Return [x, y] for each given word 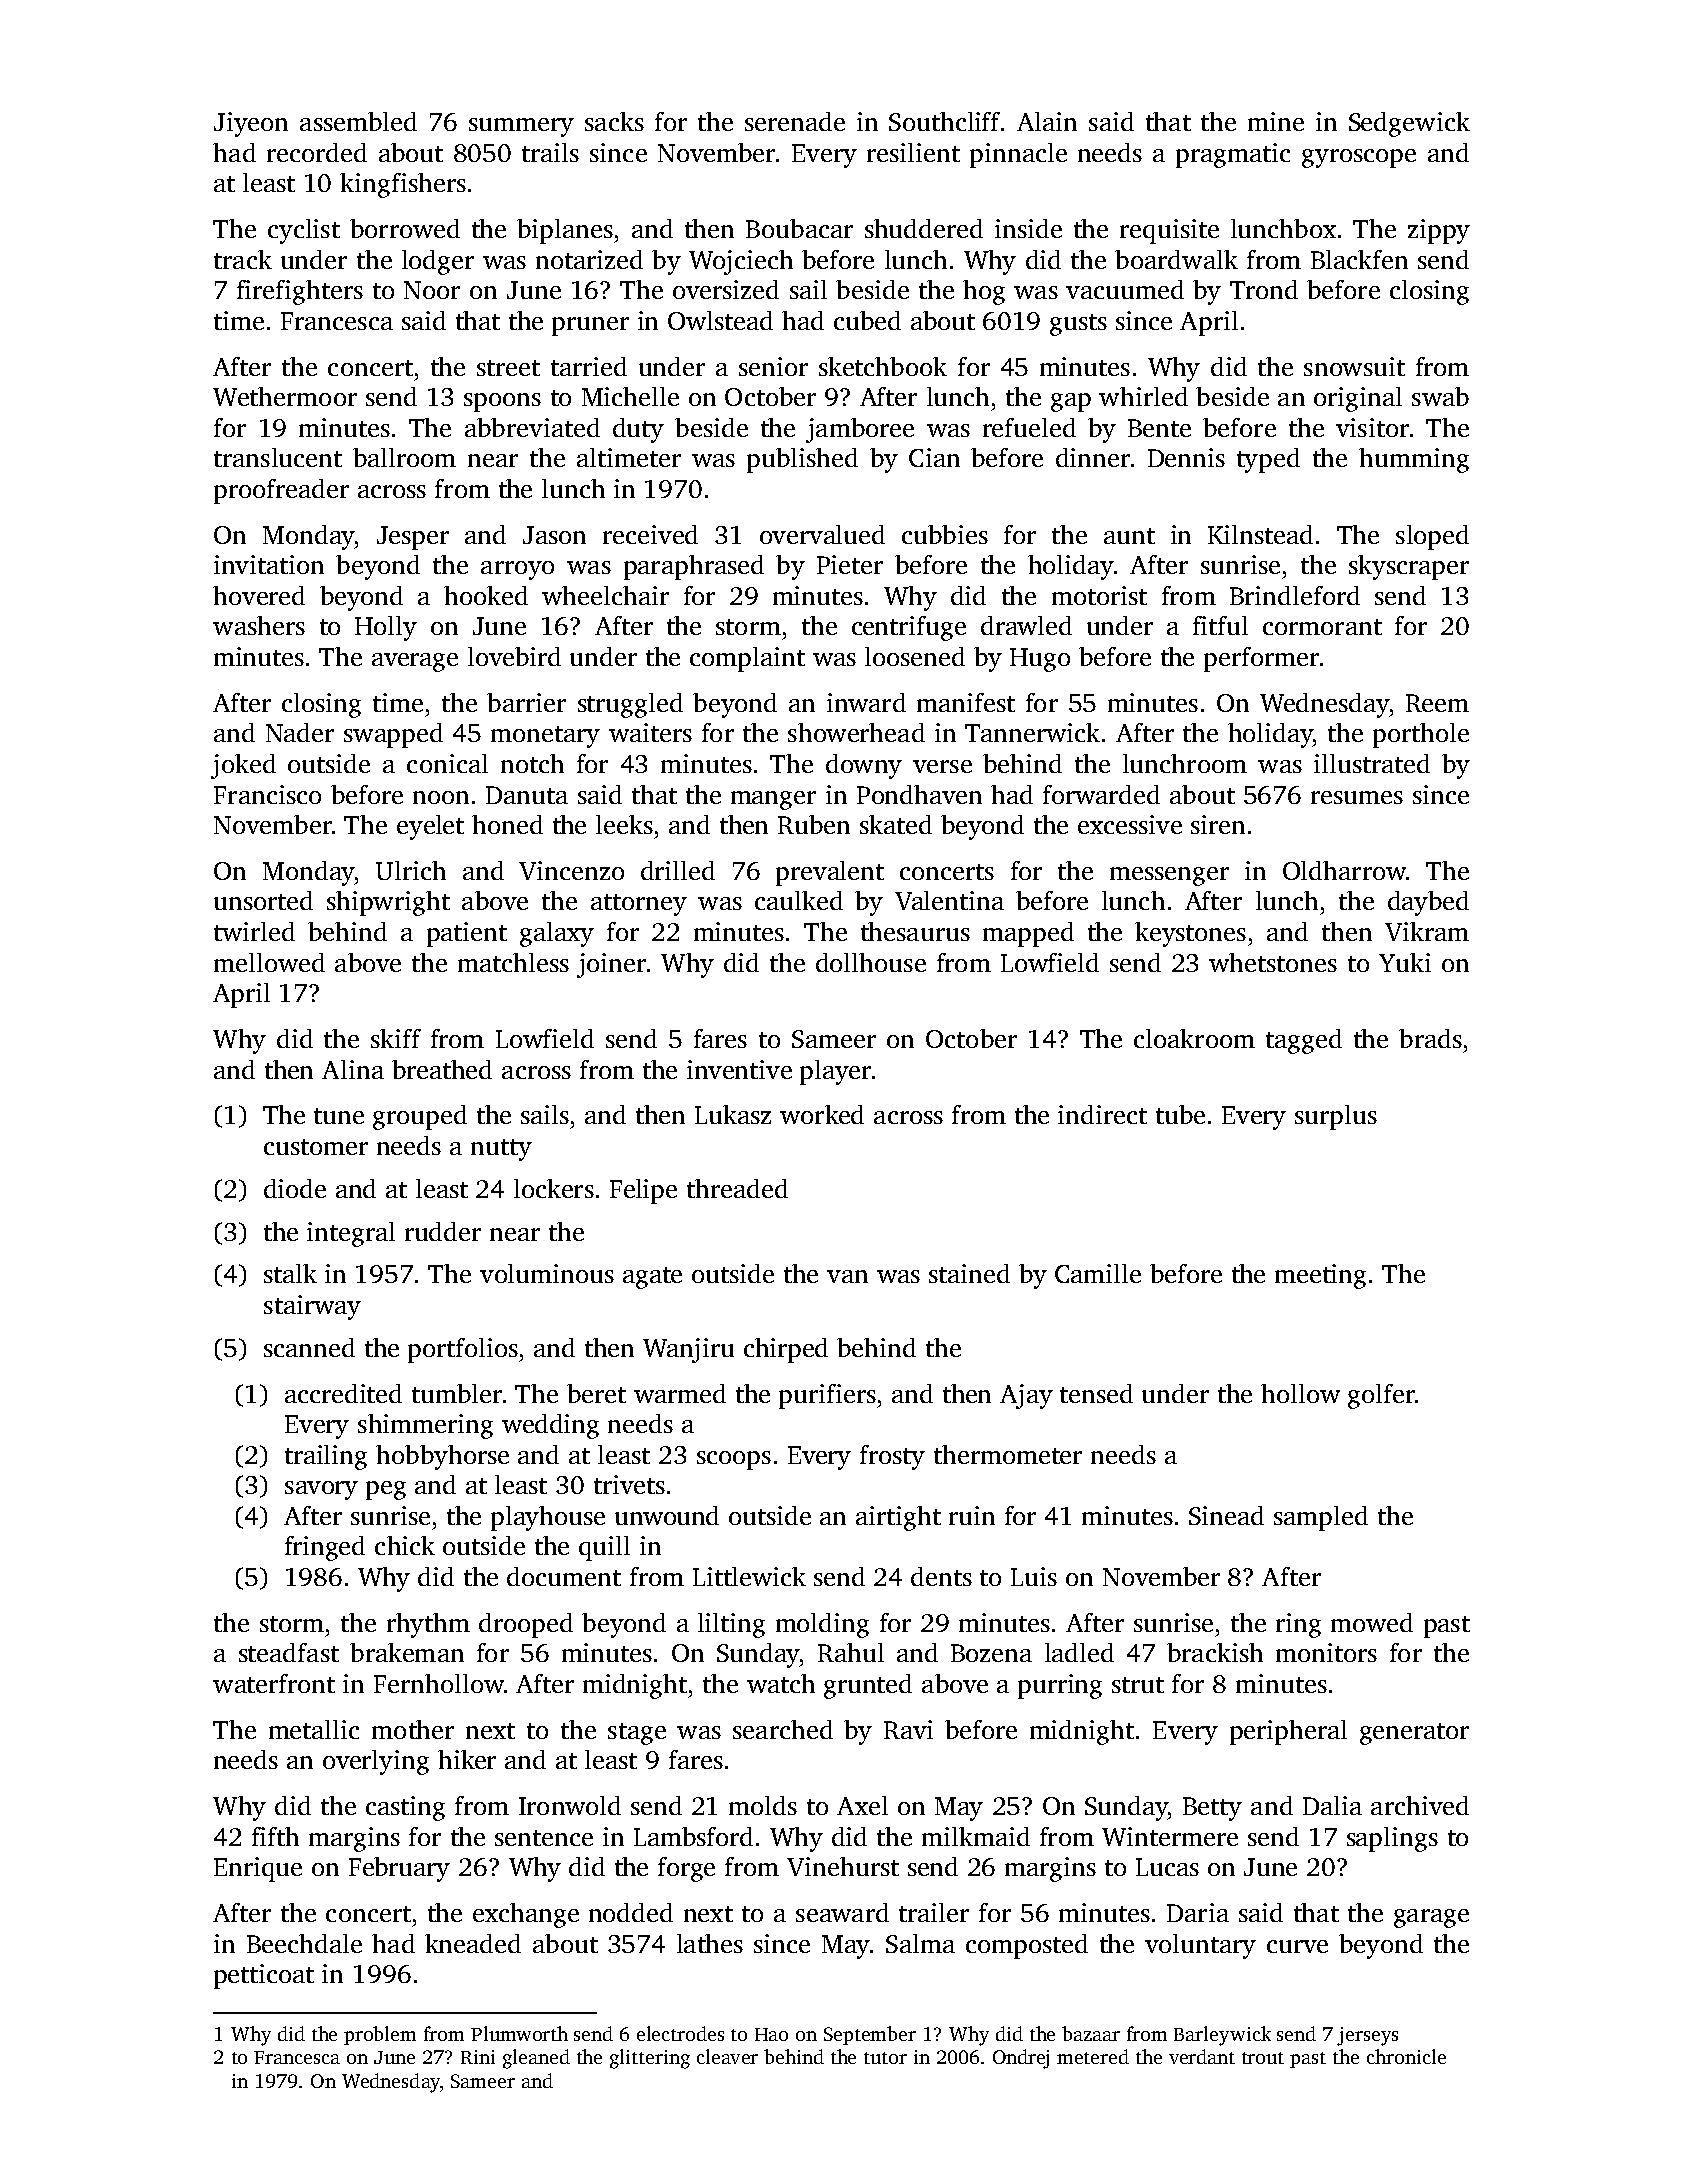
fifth [275, 1836]
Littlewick [749, 1576]
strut [1138, 1685]
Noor [432, 290]
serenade [795, 121]
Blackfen [1359, 259]
